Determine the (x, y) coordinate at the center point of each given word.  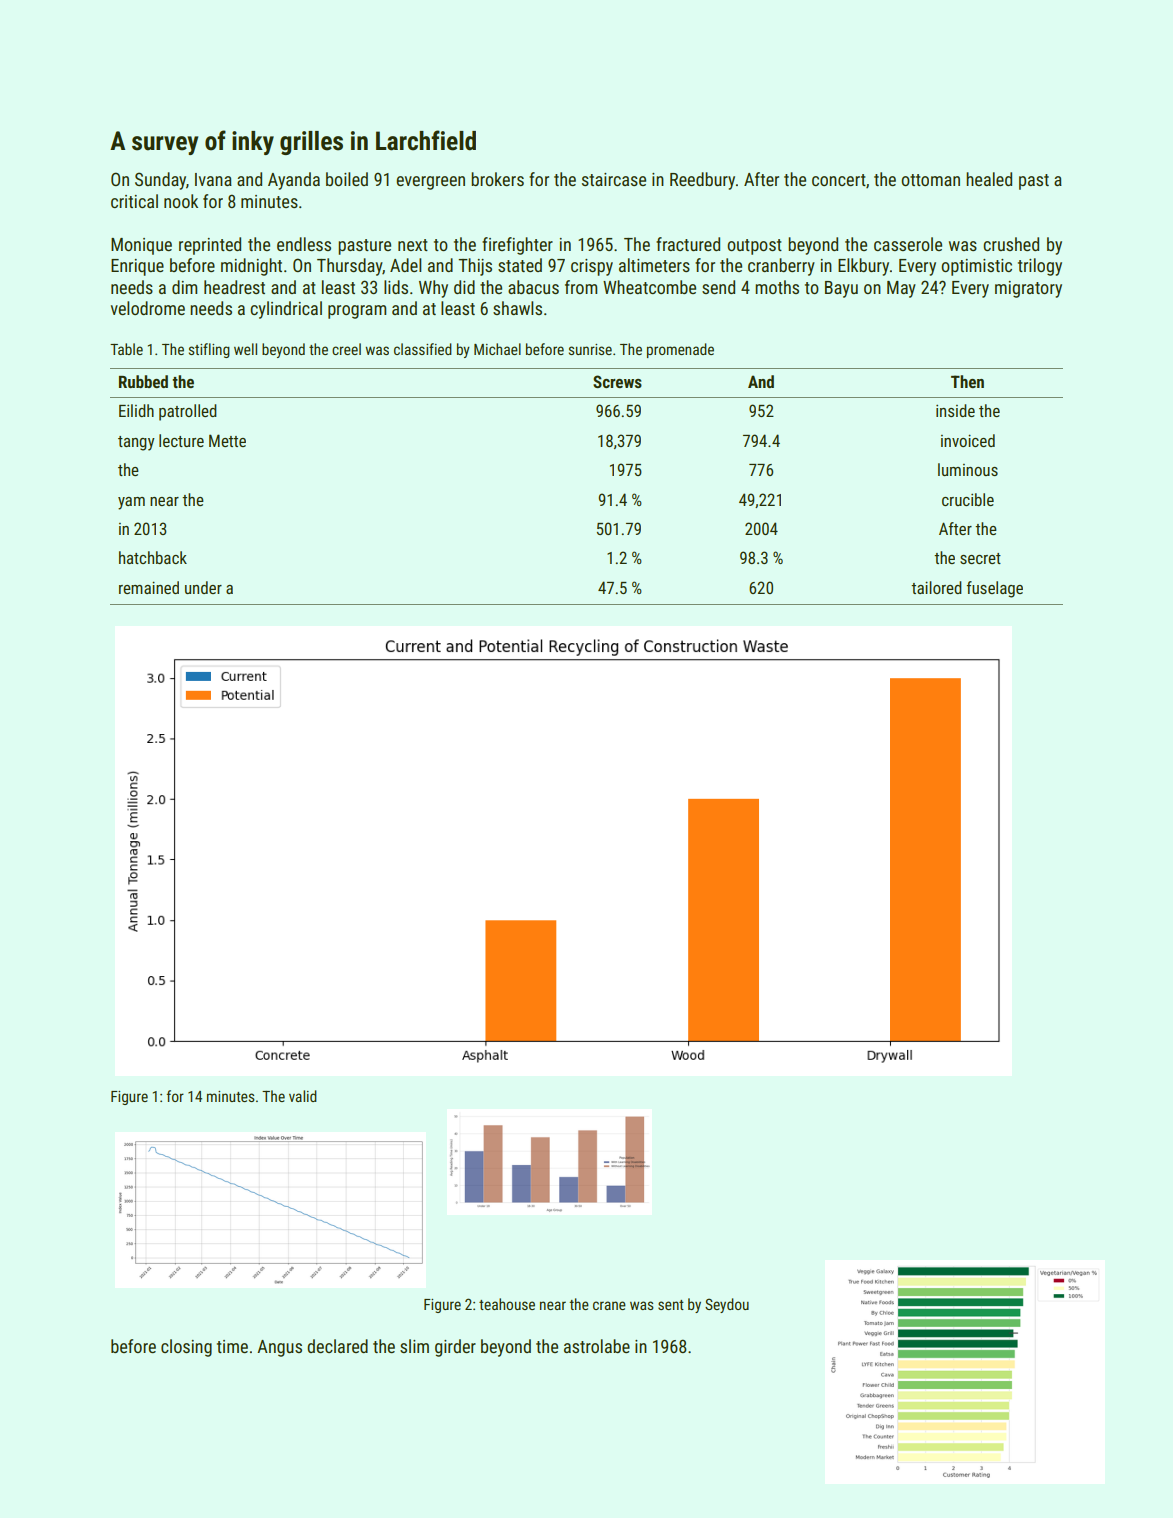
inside (955, 410)
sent (671, 1305)
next (413, 245)
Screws (617, 381)
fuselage (995, 589)
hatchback (153, 557)
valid (303, 1096)
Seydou (727, 1305)
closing (186, 1348)
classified (423, 349)
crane (609, 1305)
